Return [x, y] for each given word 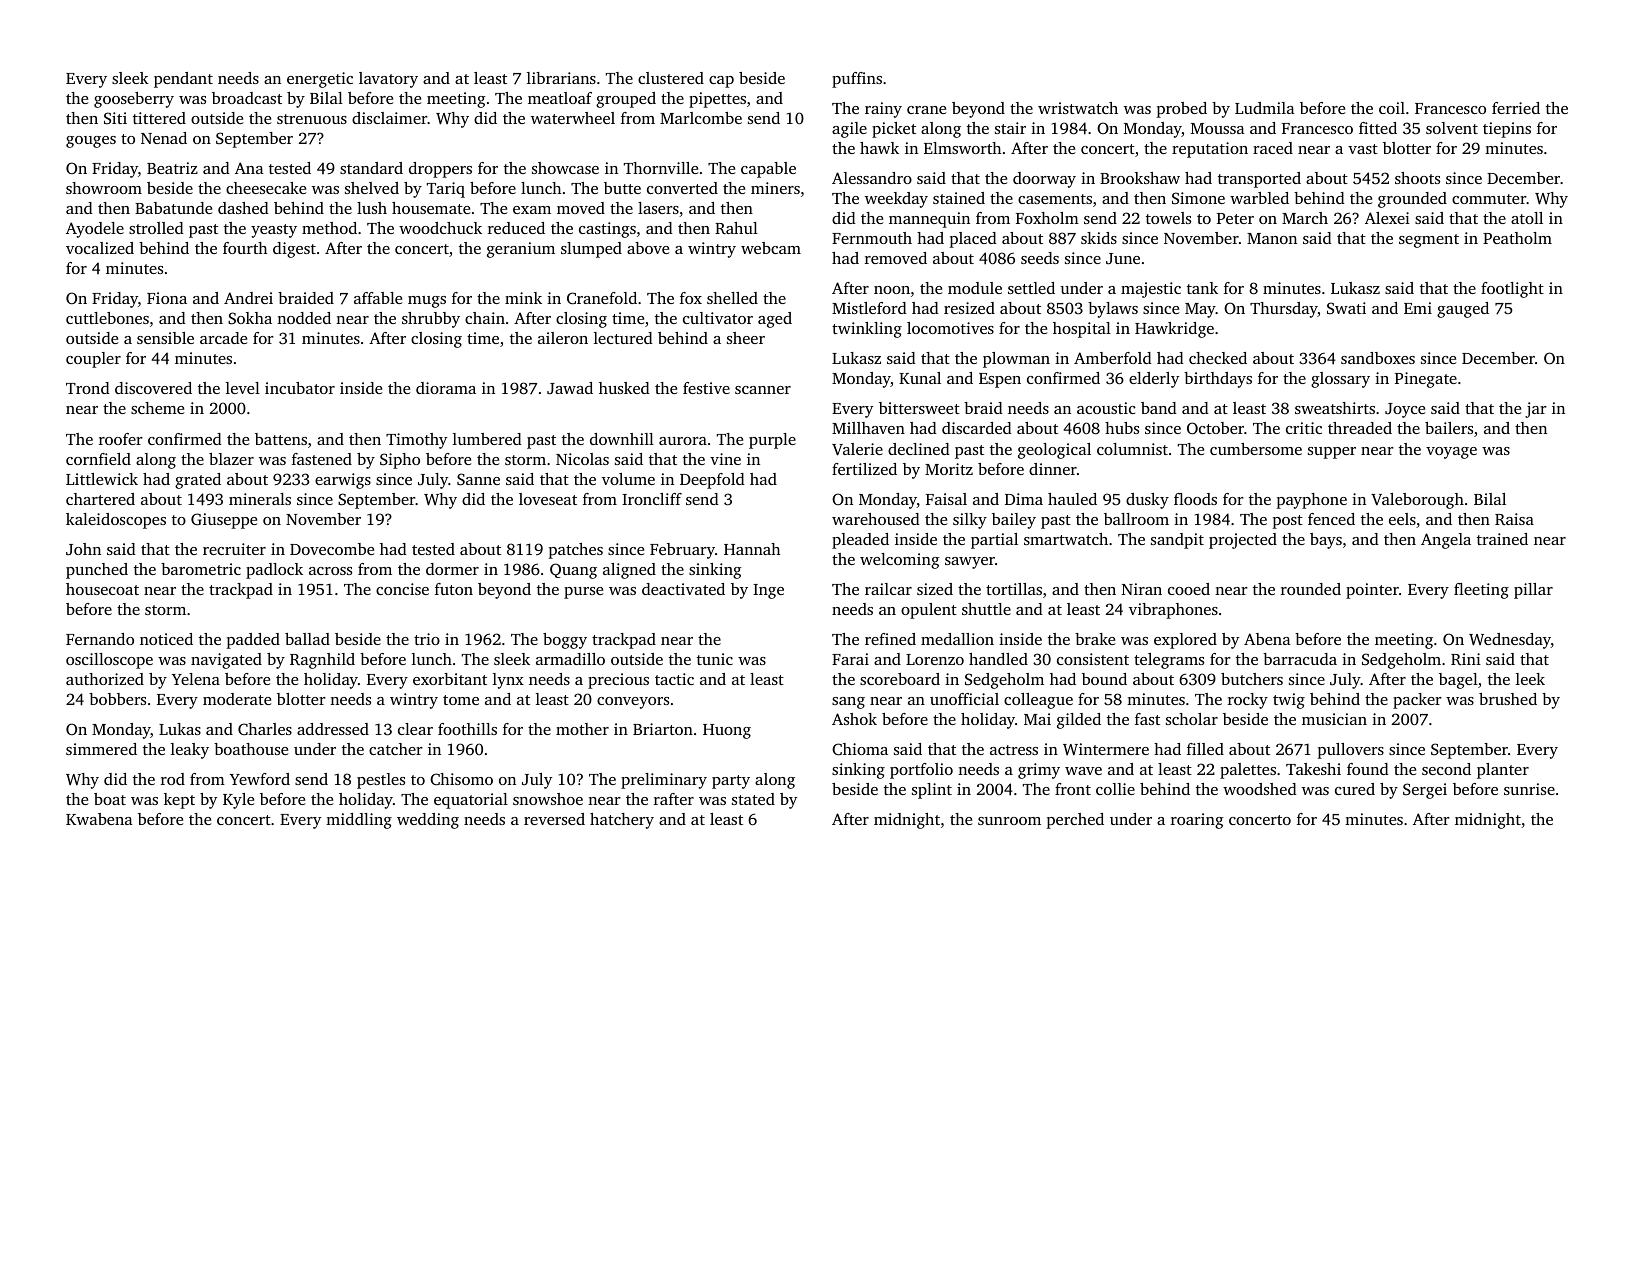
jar [1536, 410]
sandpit [1177, 541]
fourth [245, 248]
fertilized [864, 469]
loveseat [548, 499]
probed [1182, 110]
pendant [183, 80]
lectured [623, 338]
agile [849, 130]
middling [359, 821]
